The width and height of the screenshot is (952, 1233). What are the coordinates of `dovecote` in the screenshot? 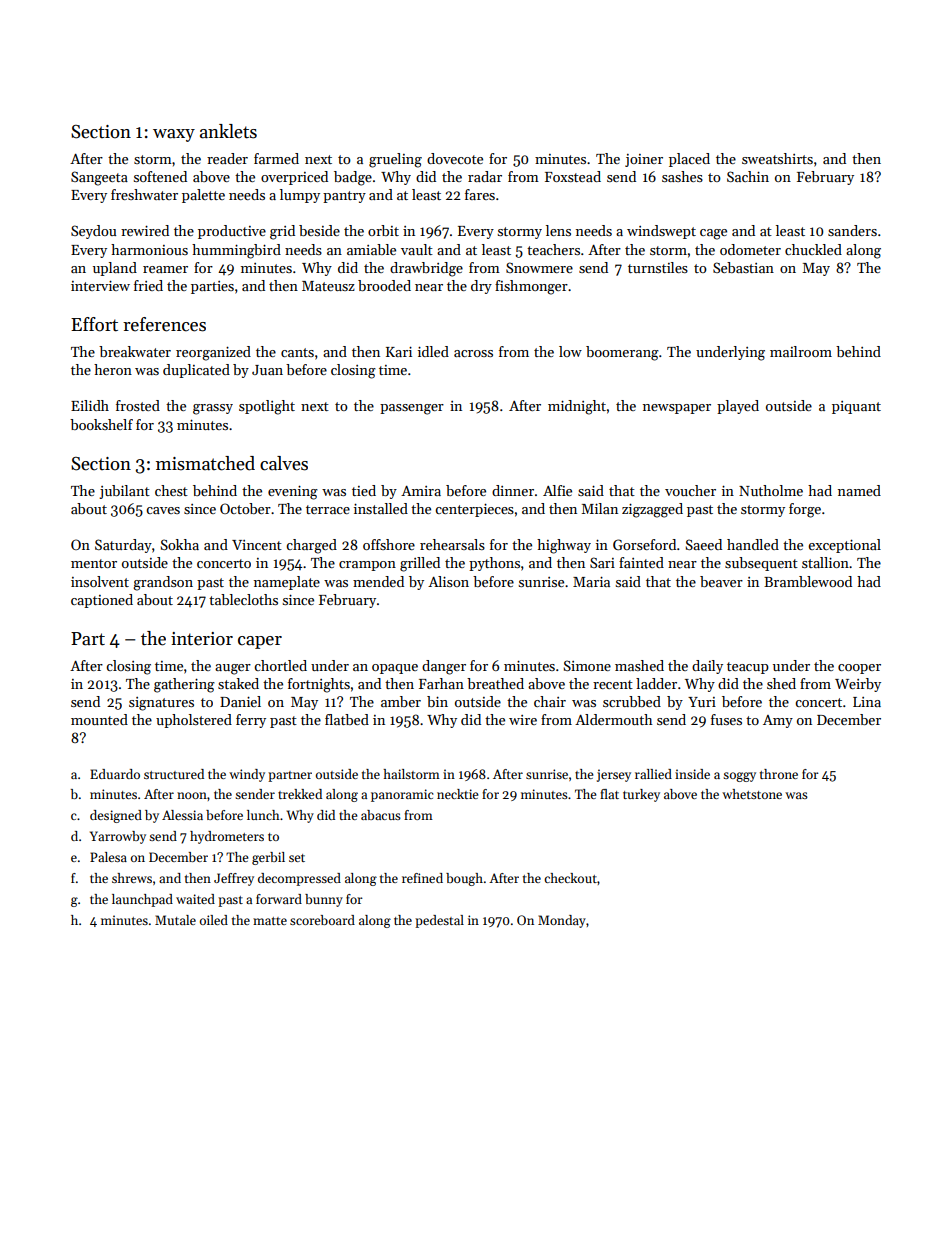 It's located at (455, 158).
